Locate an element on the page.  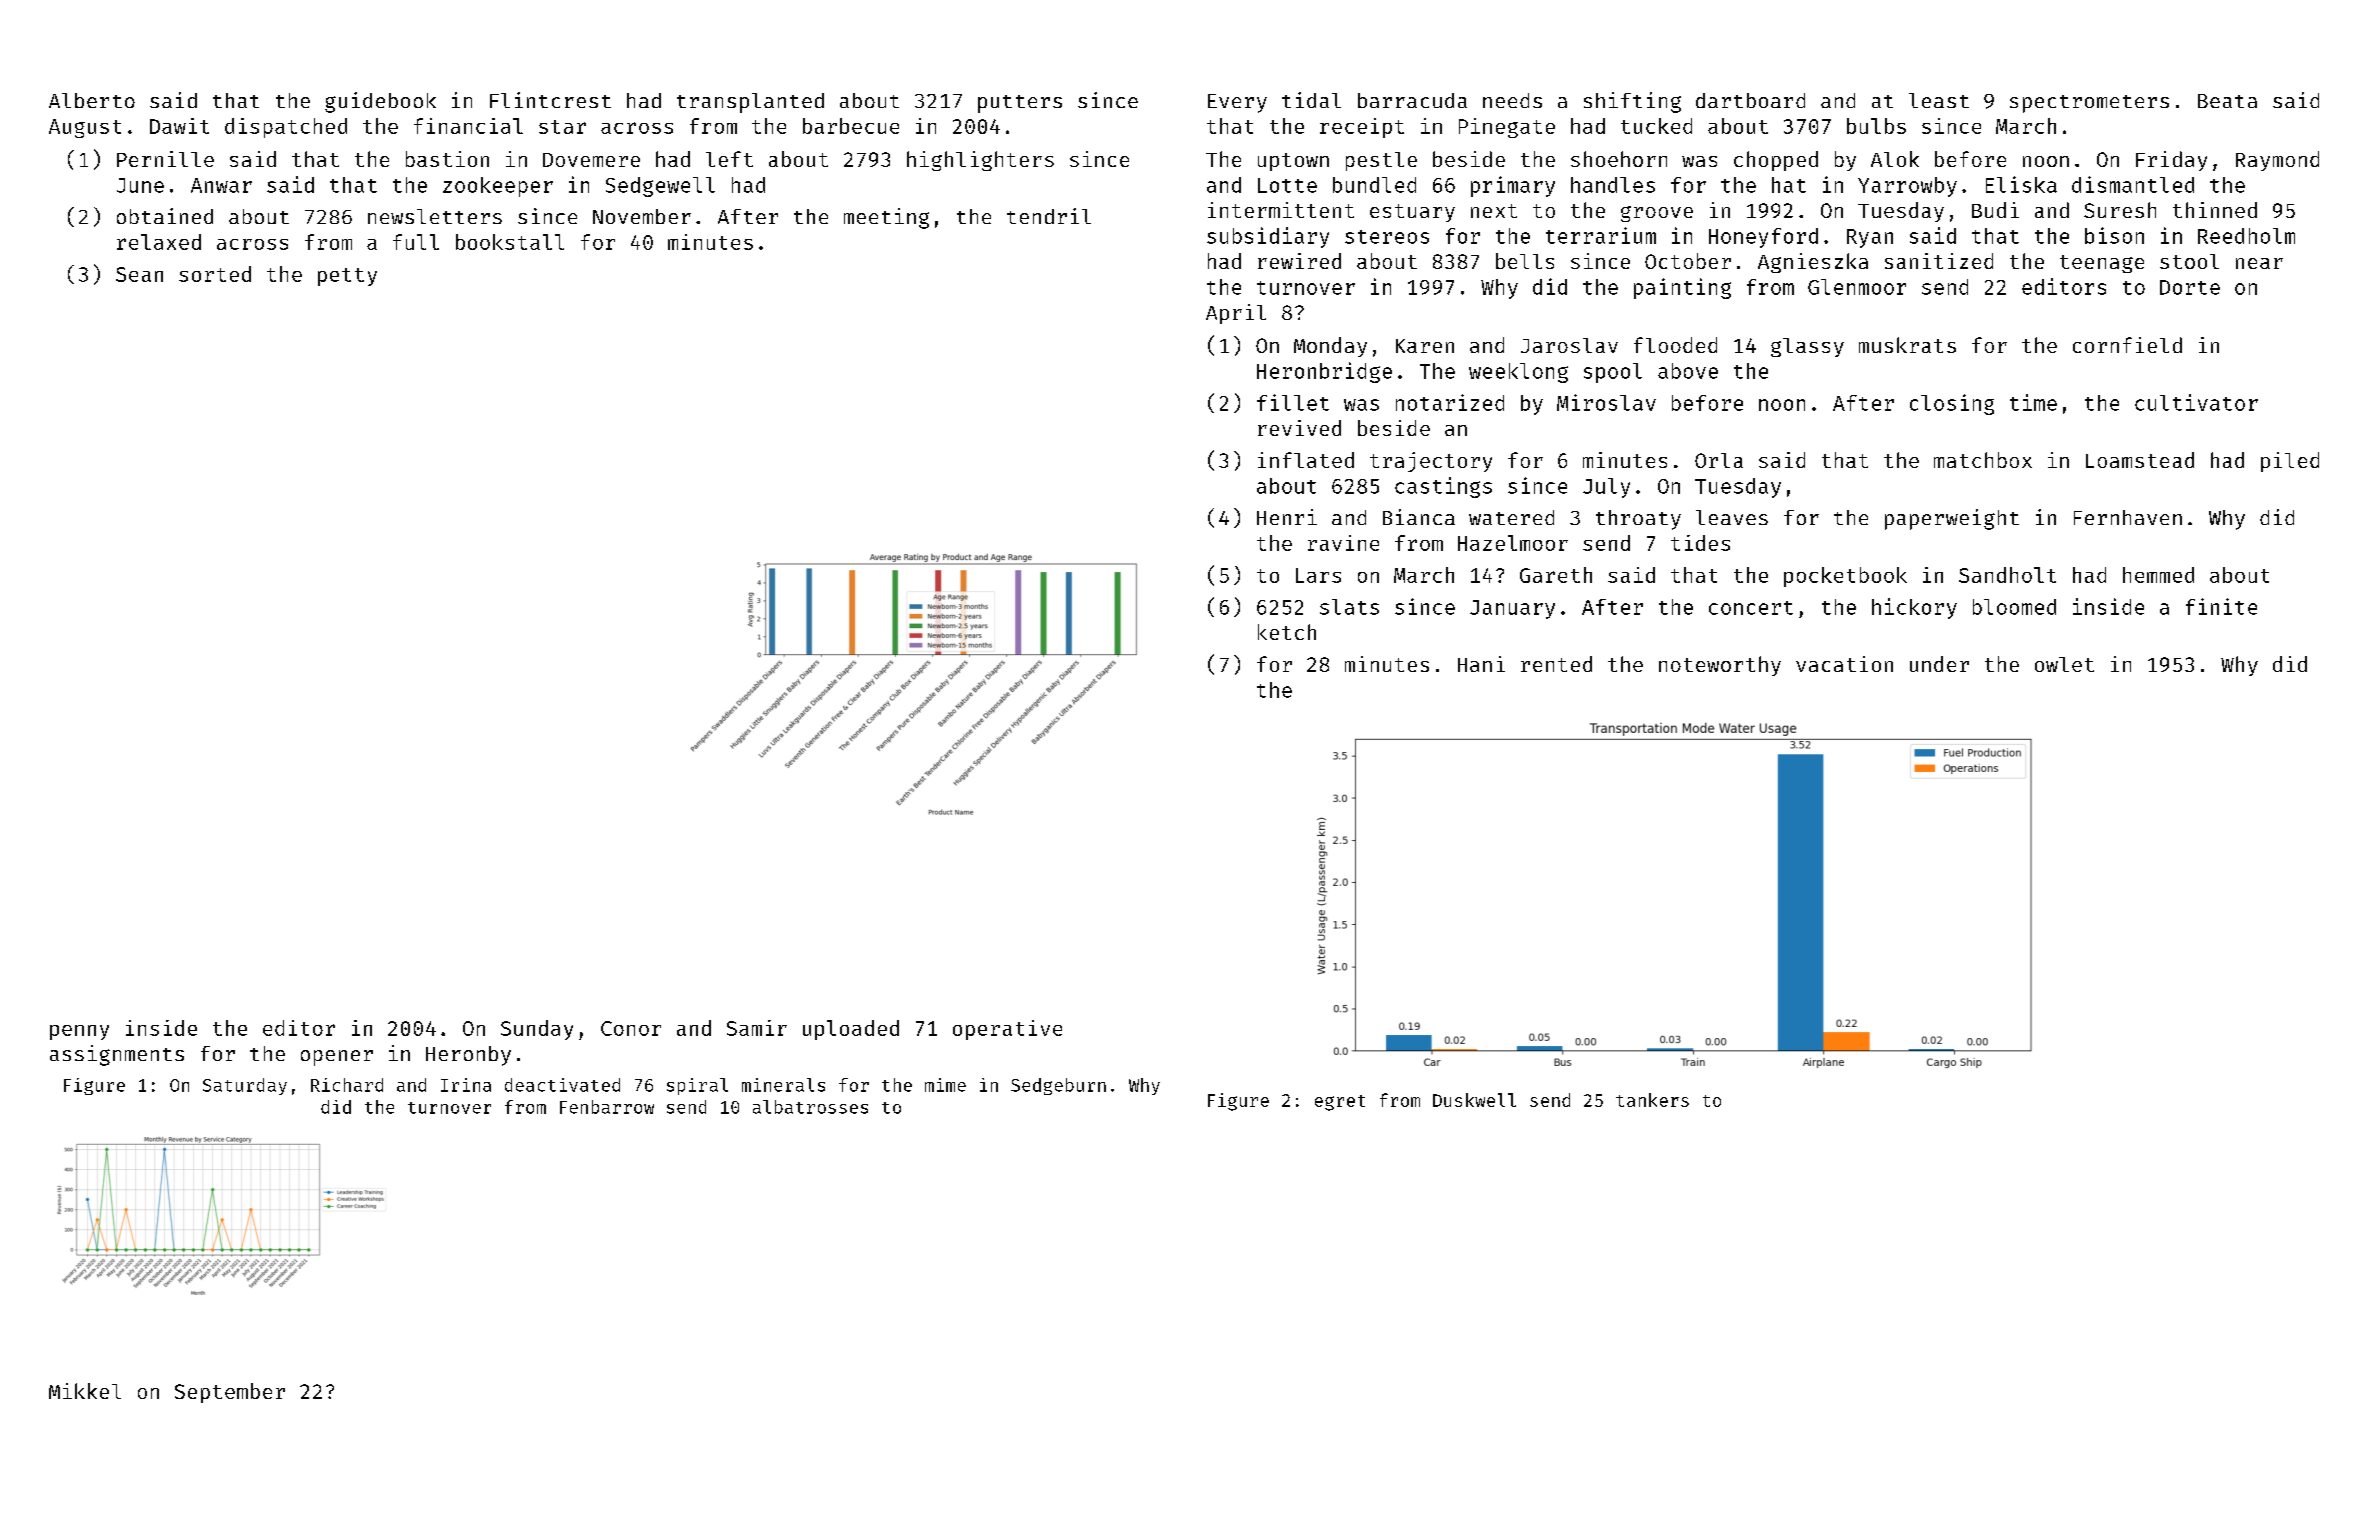
primary is located at coordinates (1513, 186).
